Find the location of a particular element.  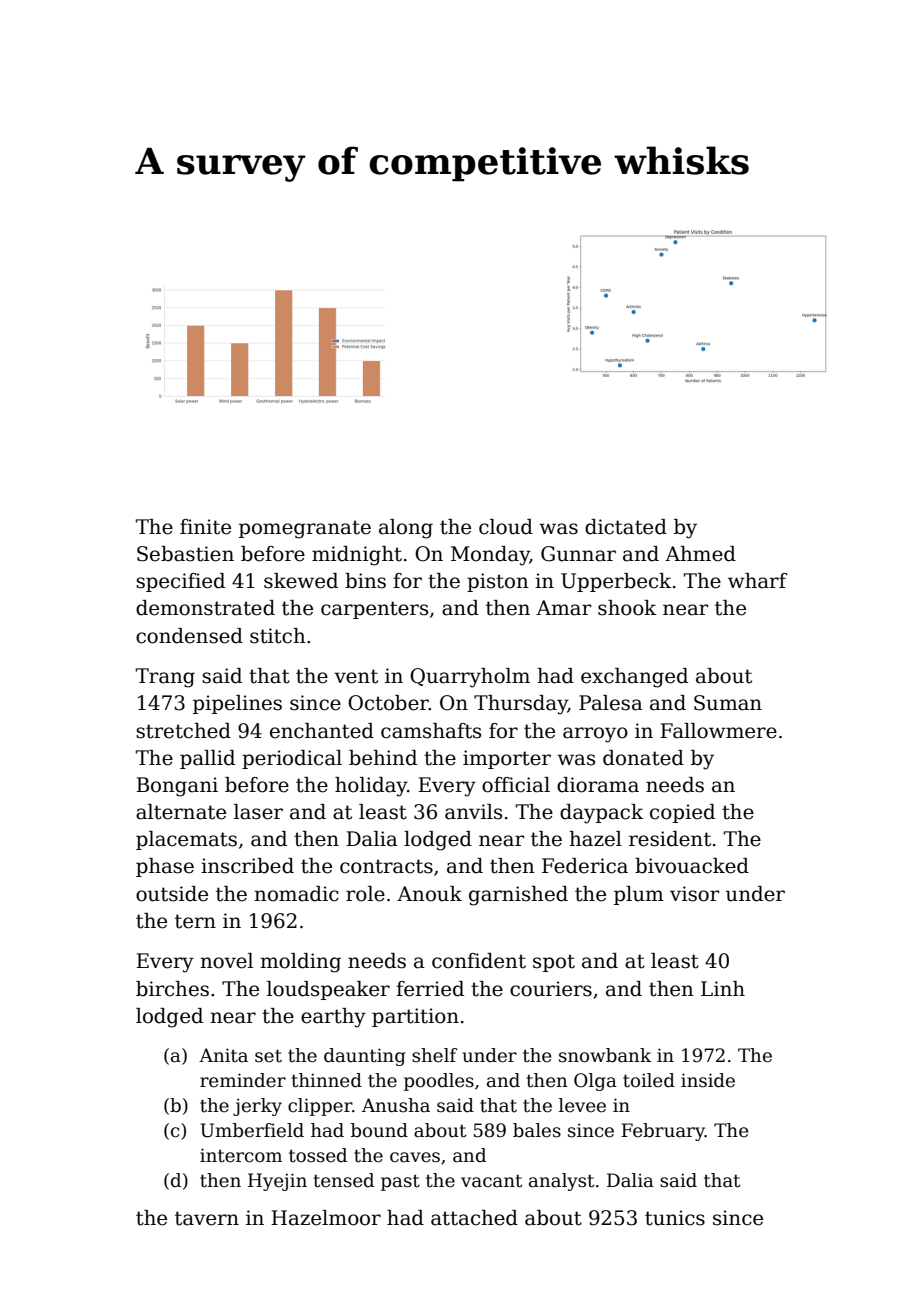

Umberfield is located at coordinates (252, 1130).
